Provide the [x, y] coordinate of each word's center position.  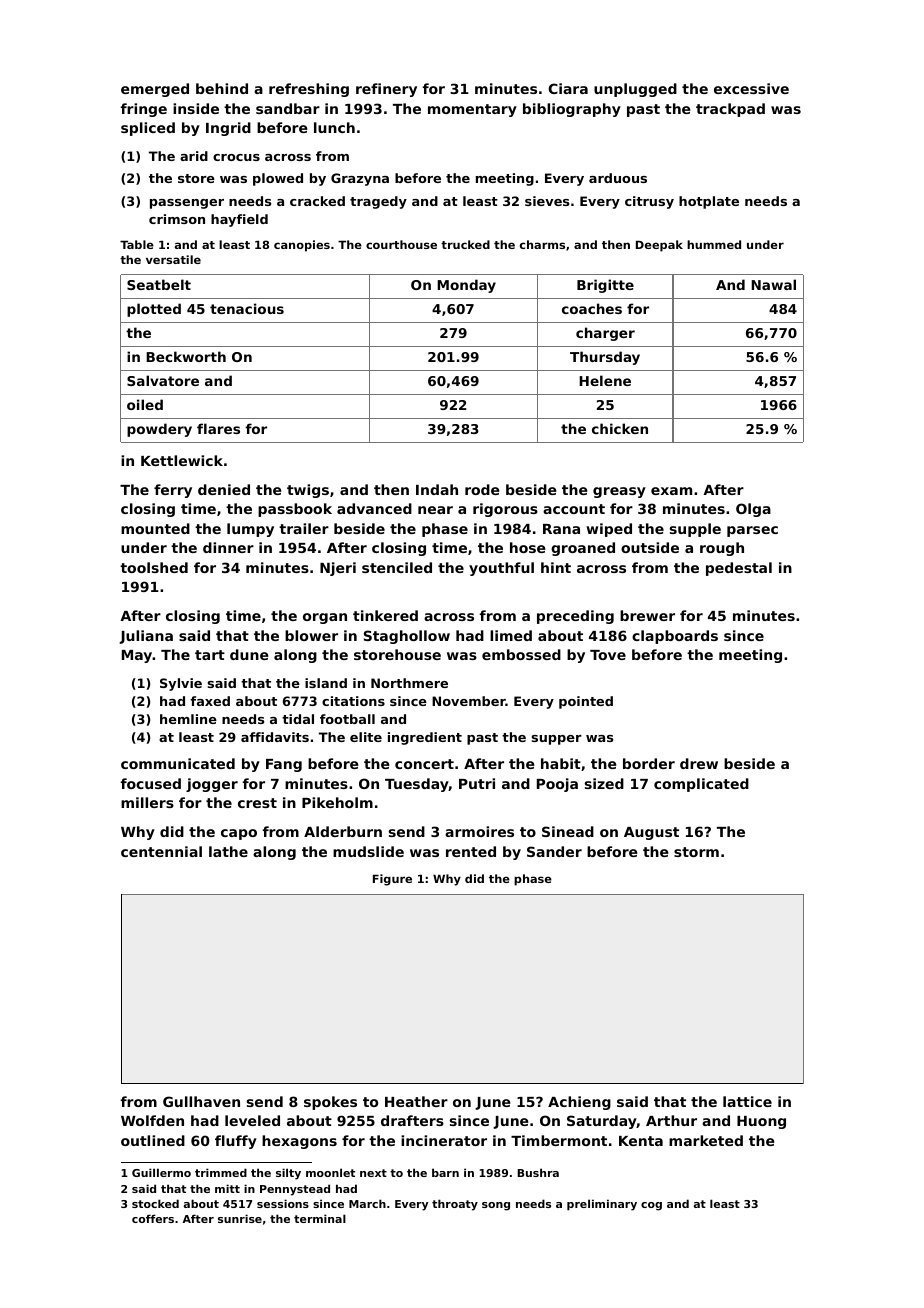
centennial [161, 851]
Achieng [579, 1103]
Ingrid [228, 129]
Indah [437, 489]
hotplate [709, 202]
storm [696, 852]
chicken [620, 428]
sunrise [240, 1218]
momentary [472, 110]
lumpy [250, 530]
